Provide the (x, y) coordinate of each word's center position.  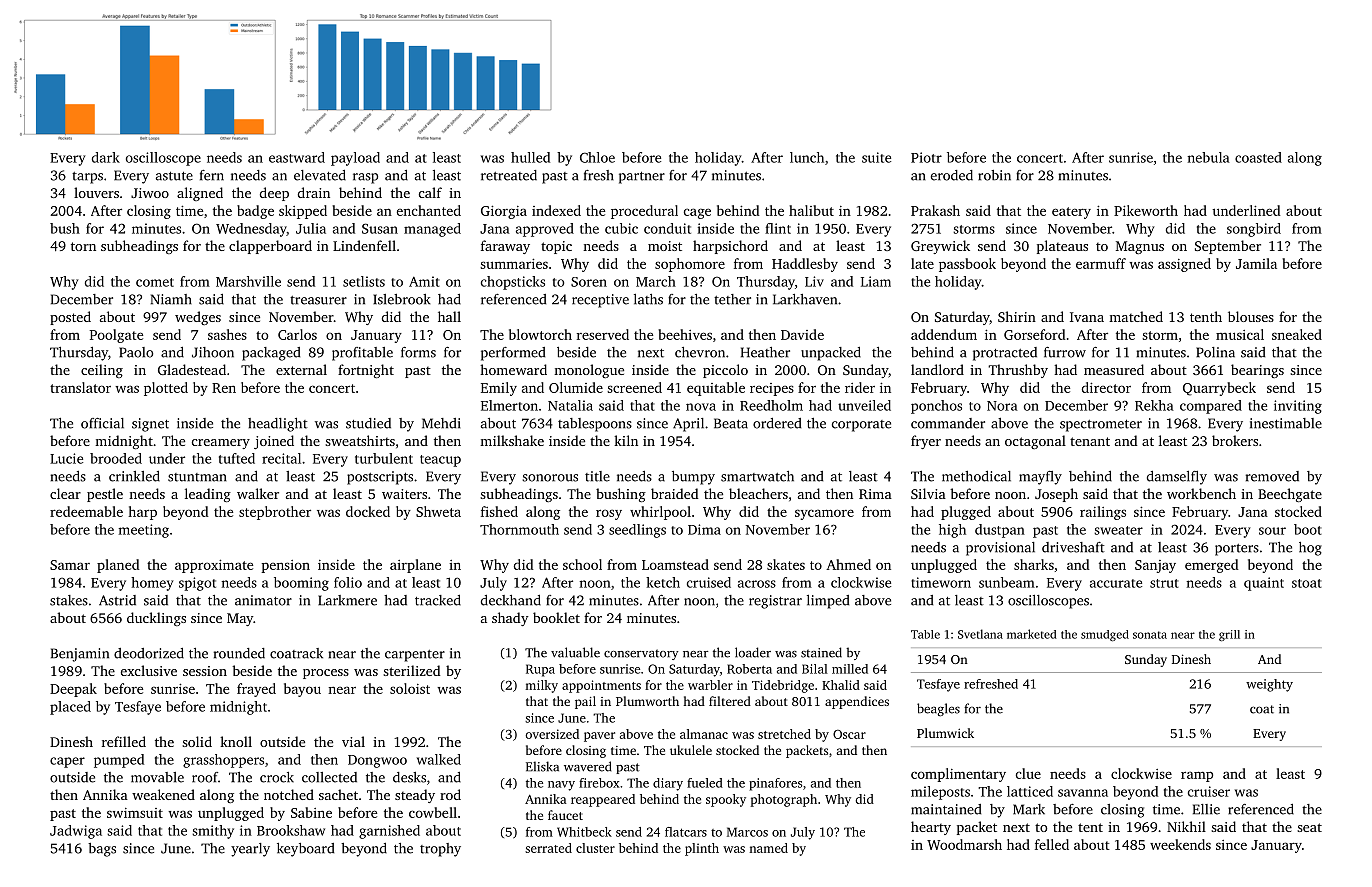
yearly (250, 850)
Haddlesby (805, 265)
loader (753, 652)
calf (430, 192)
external (301, 369)
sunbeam (1007, 582)
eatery (1071, 213)
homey (152, 584)
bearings (1257, 371)
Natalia (570, 405)
